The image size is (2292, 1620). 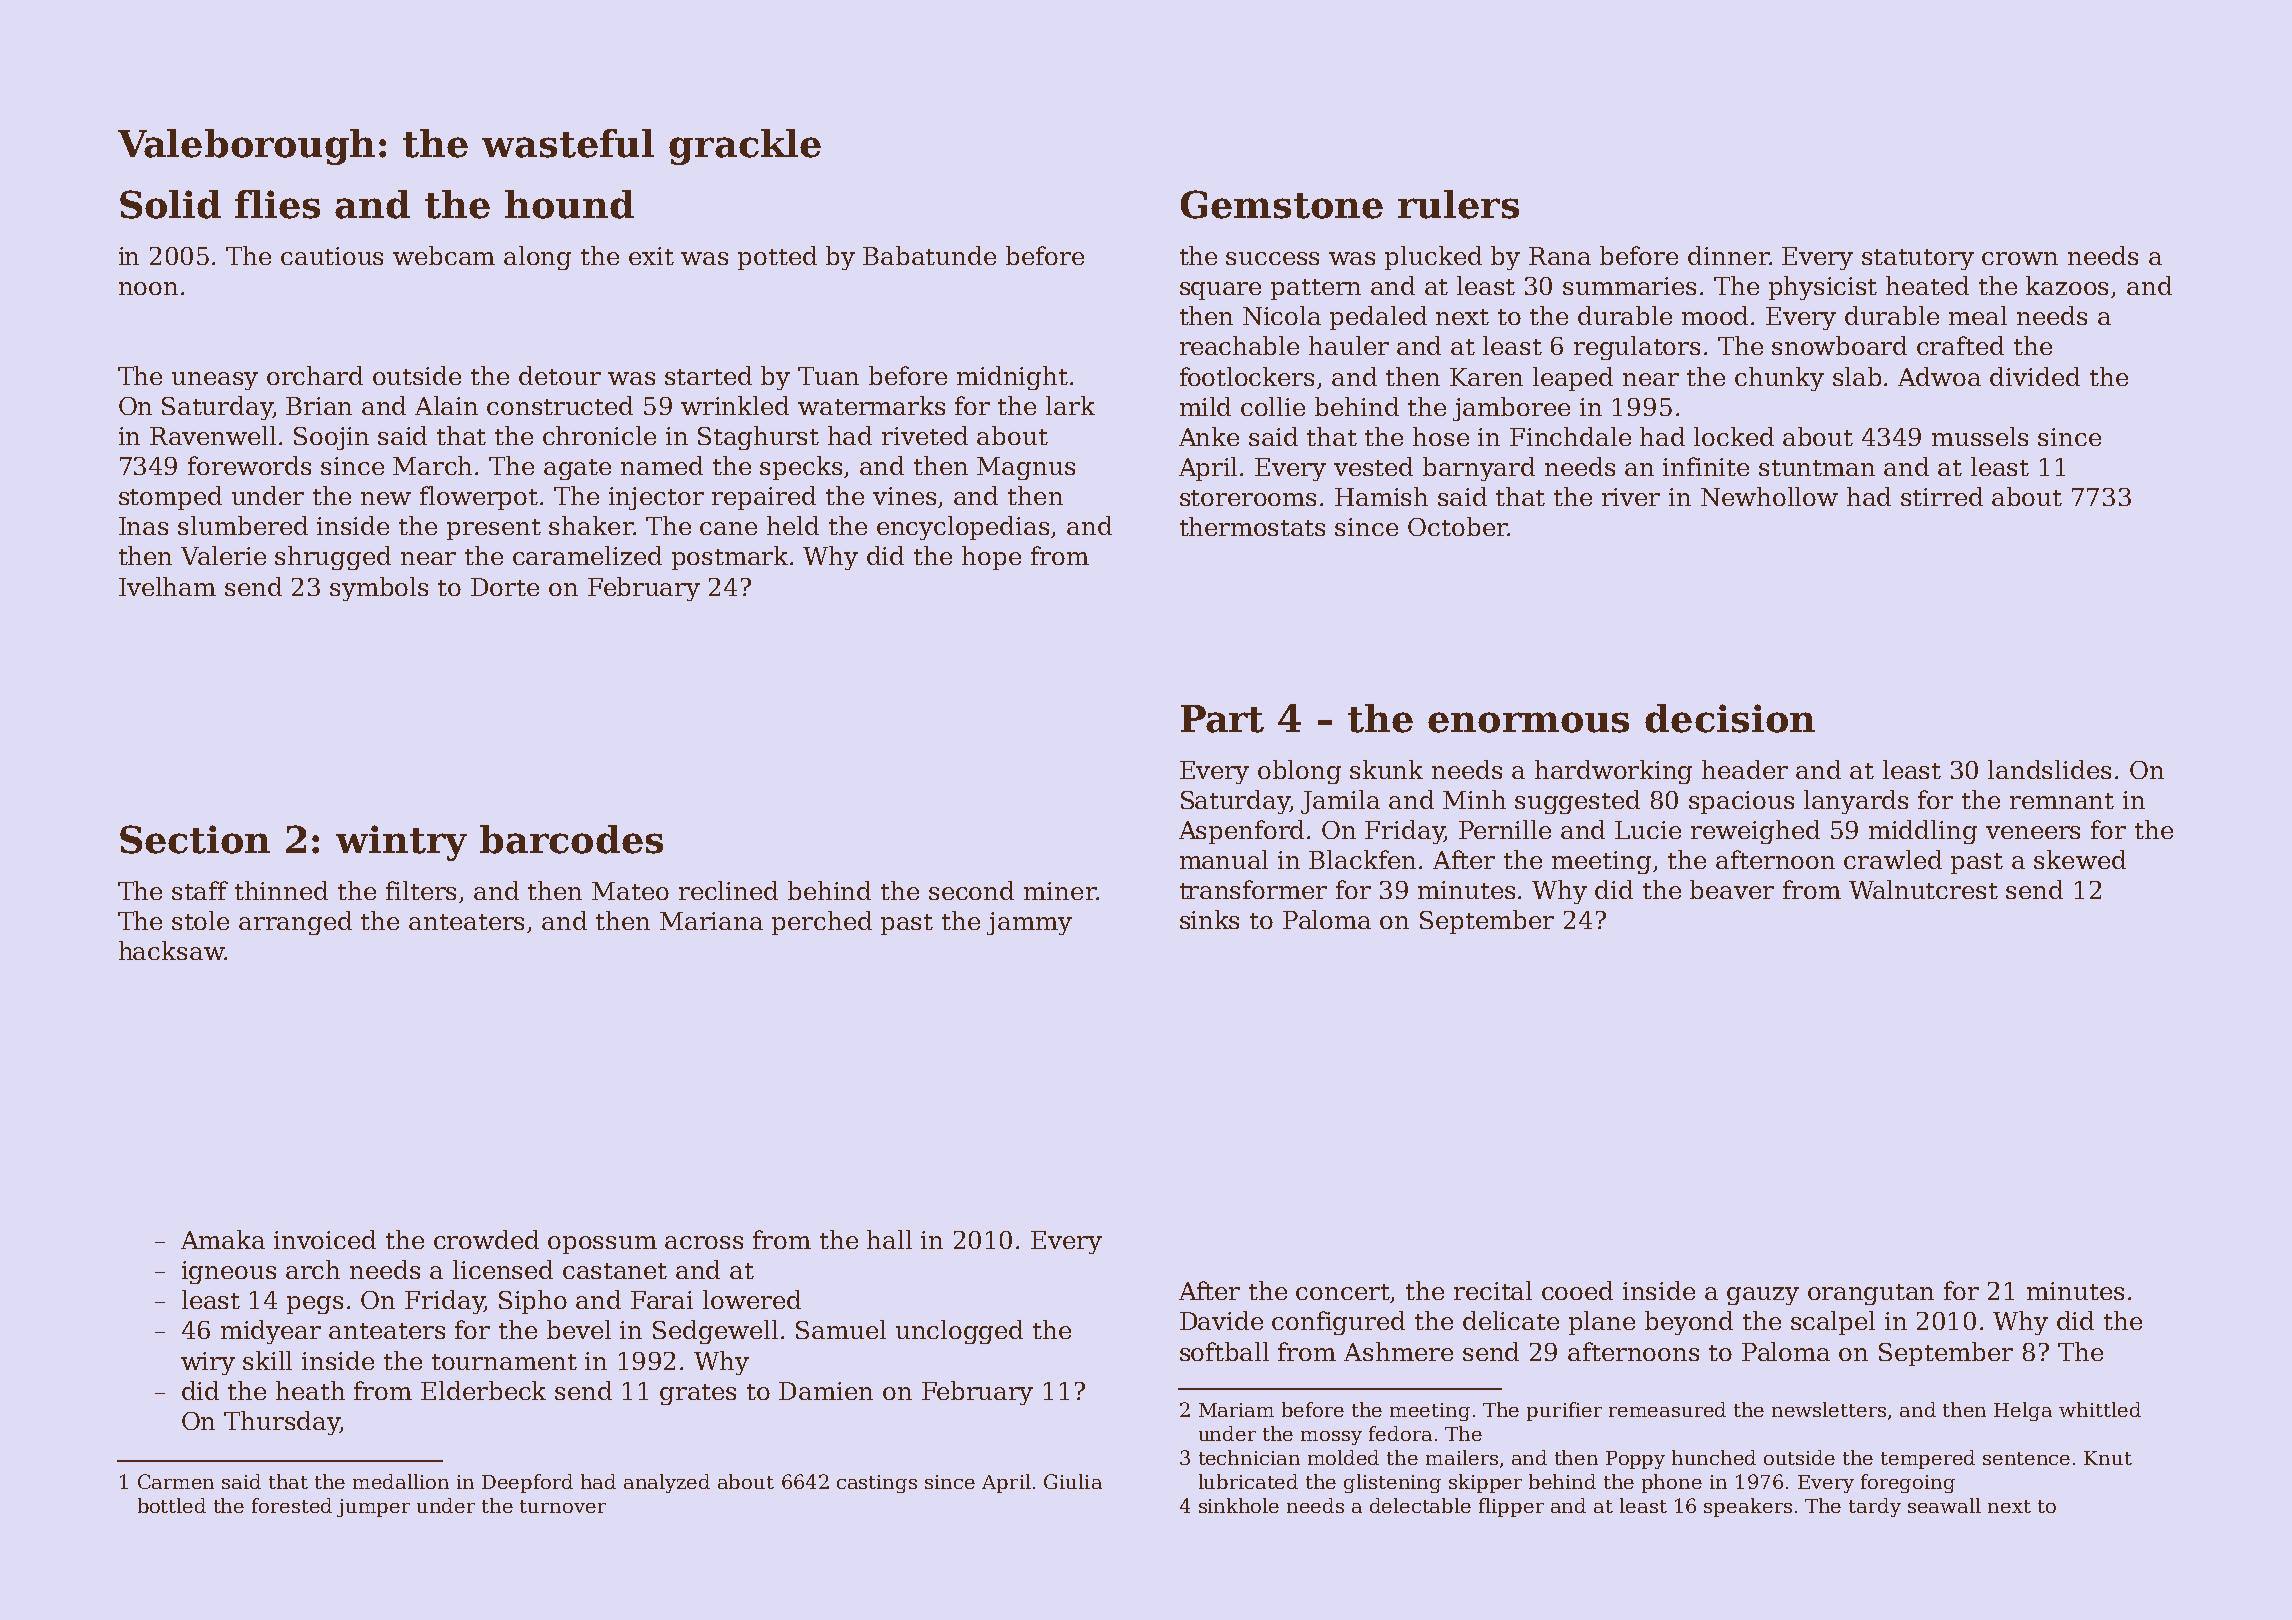 What do you see at coordinates (282, 1423) in the screenshot?
I see `Thursday` at bounding box center [282, 1423].
